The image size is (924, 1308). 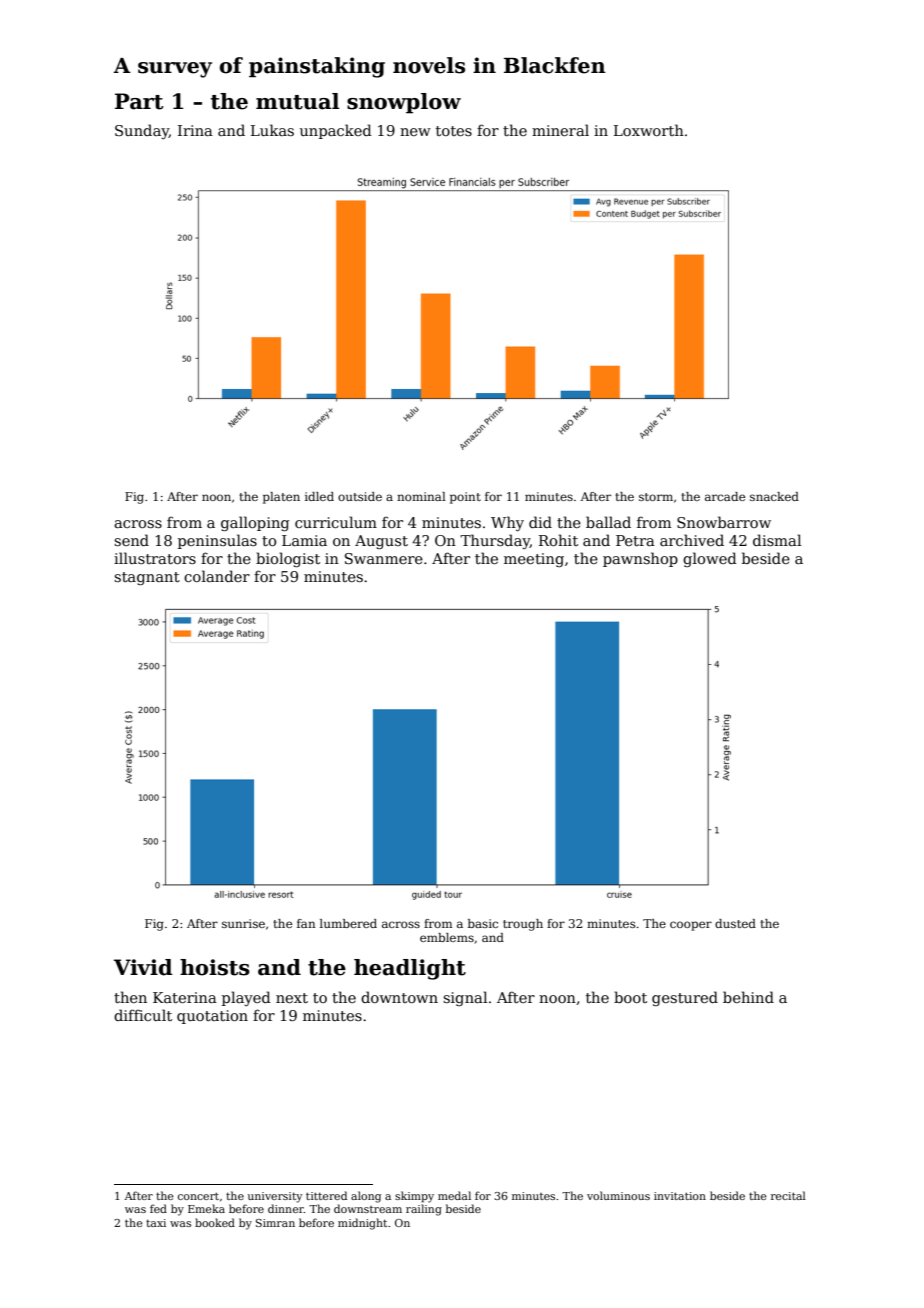 What do you see at coordinates (147, 578) in the screenshot?
I see `stagnant` at bounding box center [147, 578].
